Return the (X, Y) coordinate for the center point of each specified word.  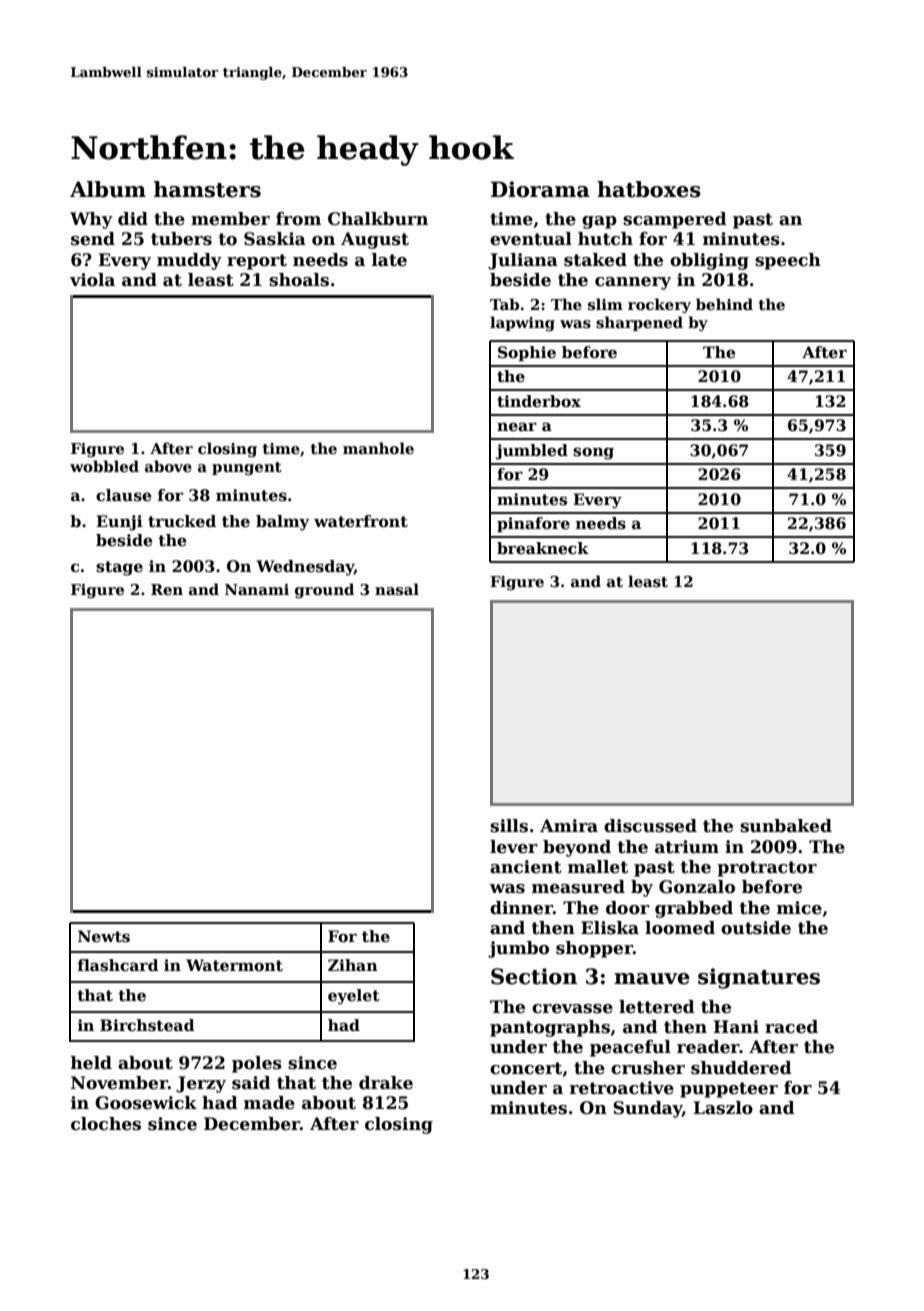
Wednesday (305, 568)
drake (386, 1083)
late (389, 260)
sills (509, 826)
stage (119, 568)
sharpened (639, 323)
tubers (181, 239)
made (269, 1103)
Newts (104, 936)
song (593, 454)
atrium (687, 847)
